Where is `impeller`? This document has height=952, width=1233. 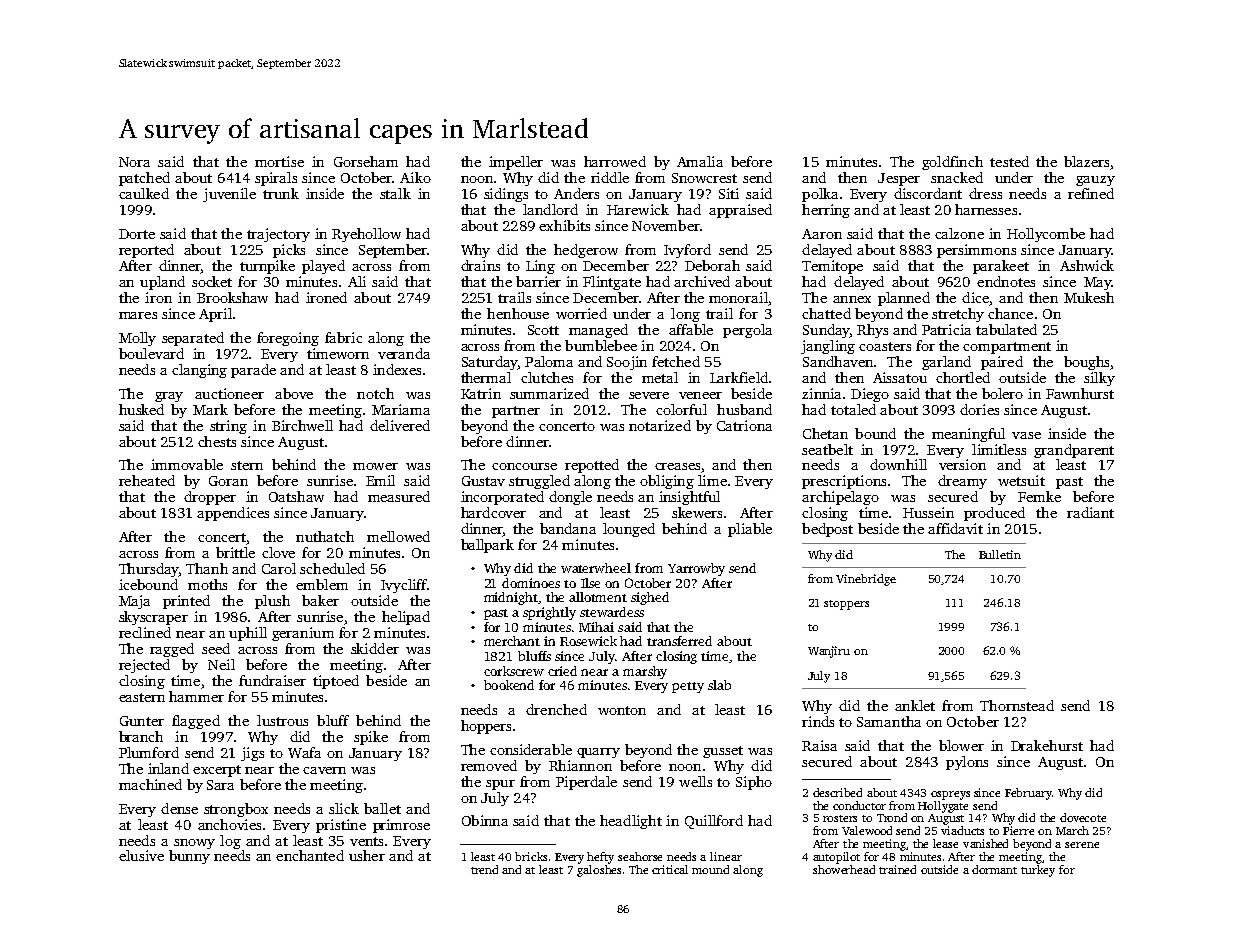 impeller is located at coordinates (516, 163).
